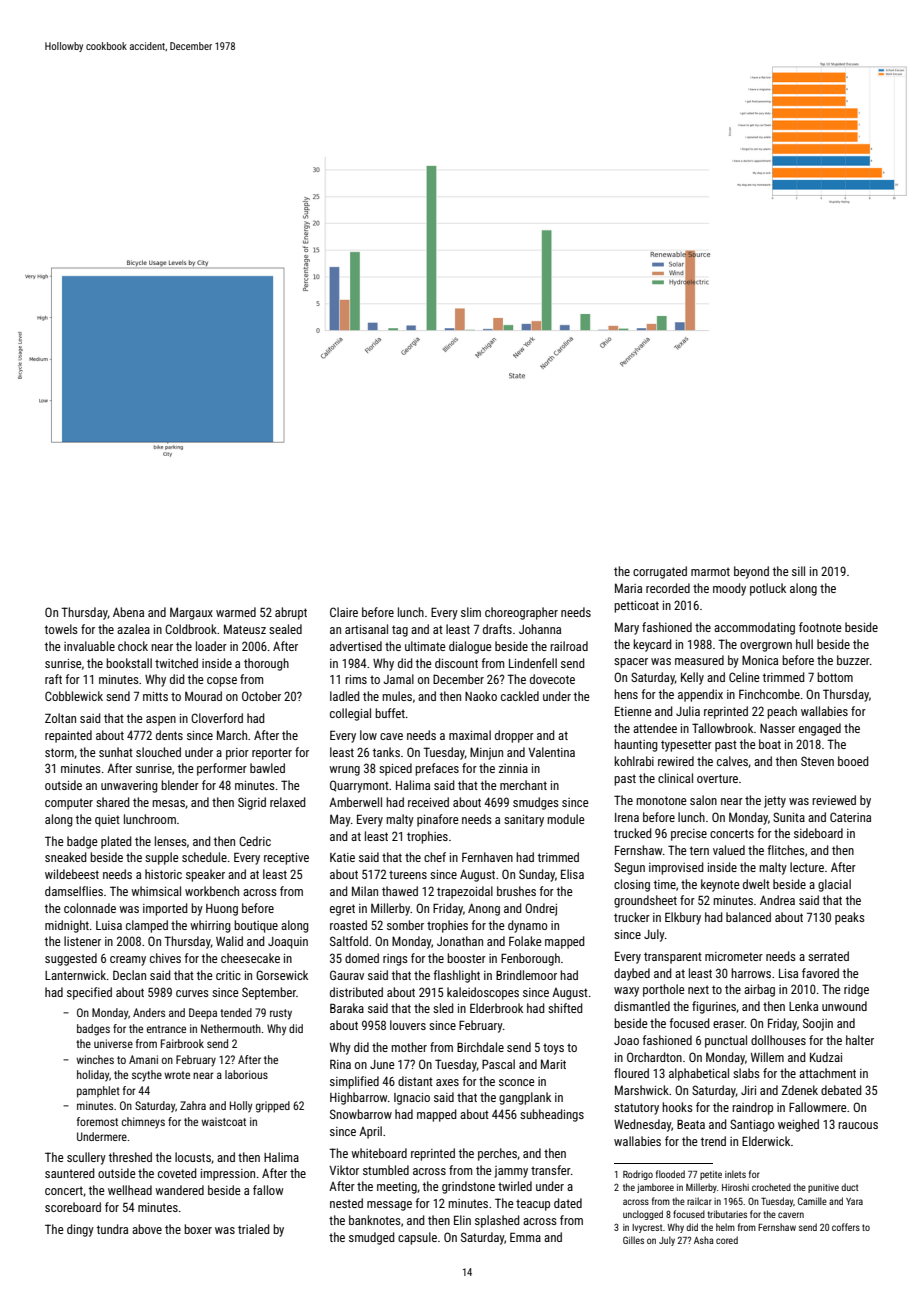 This screenshot has height=1308, width=924. What do you see at coordinates (350, 714) in the screenshot?
I see `collegial` at bounding box center [350, 714].
